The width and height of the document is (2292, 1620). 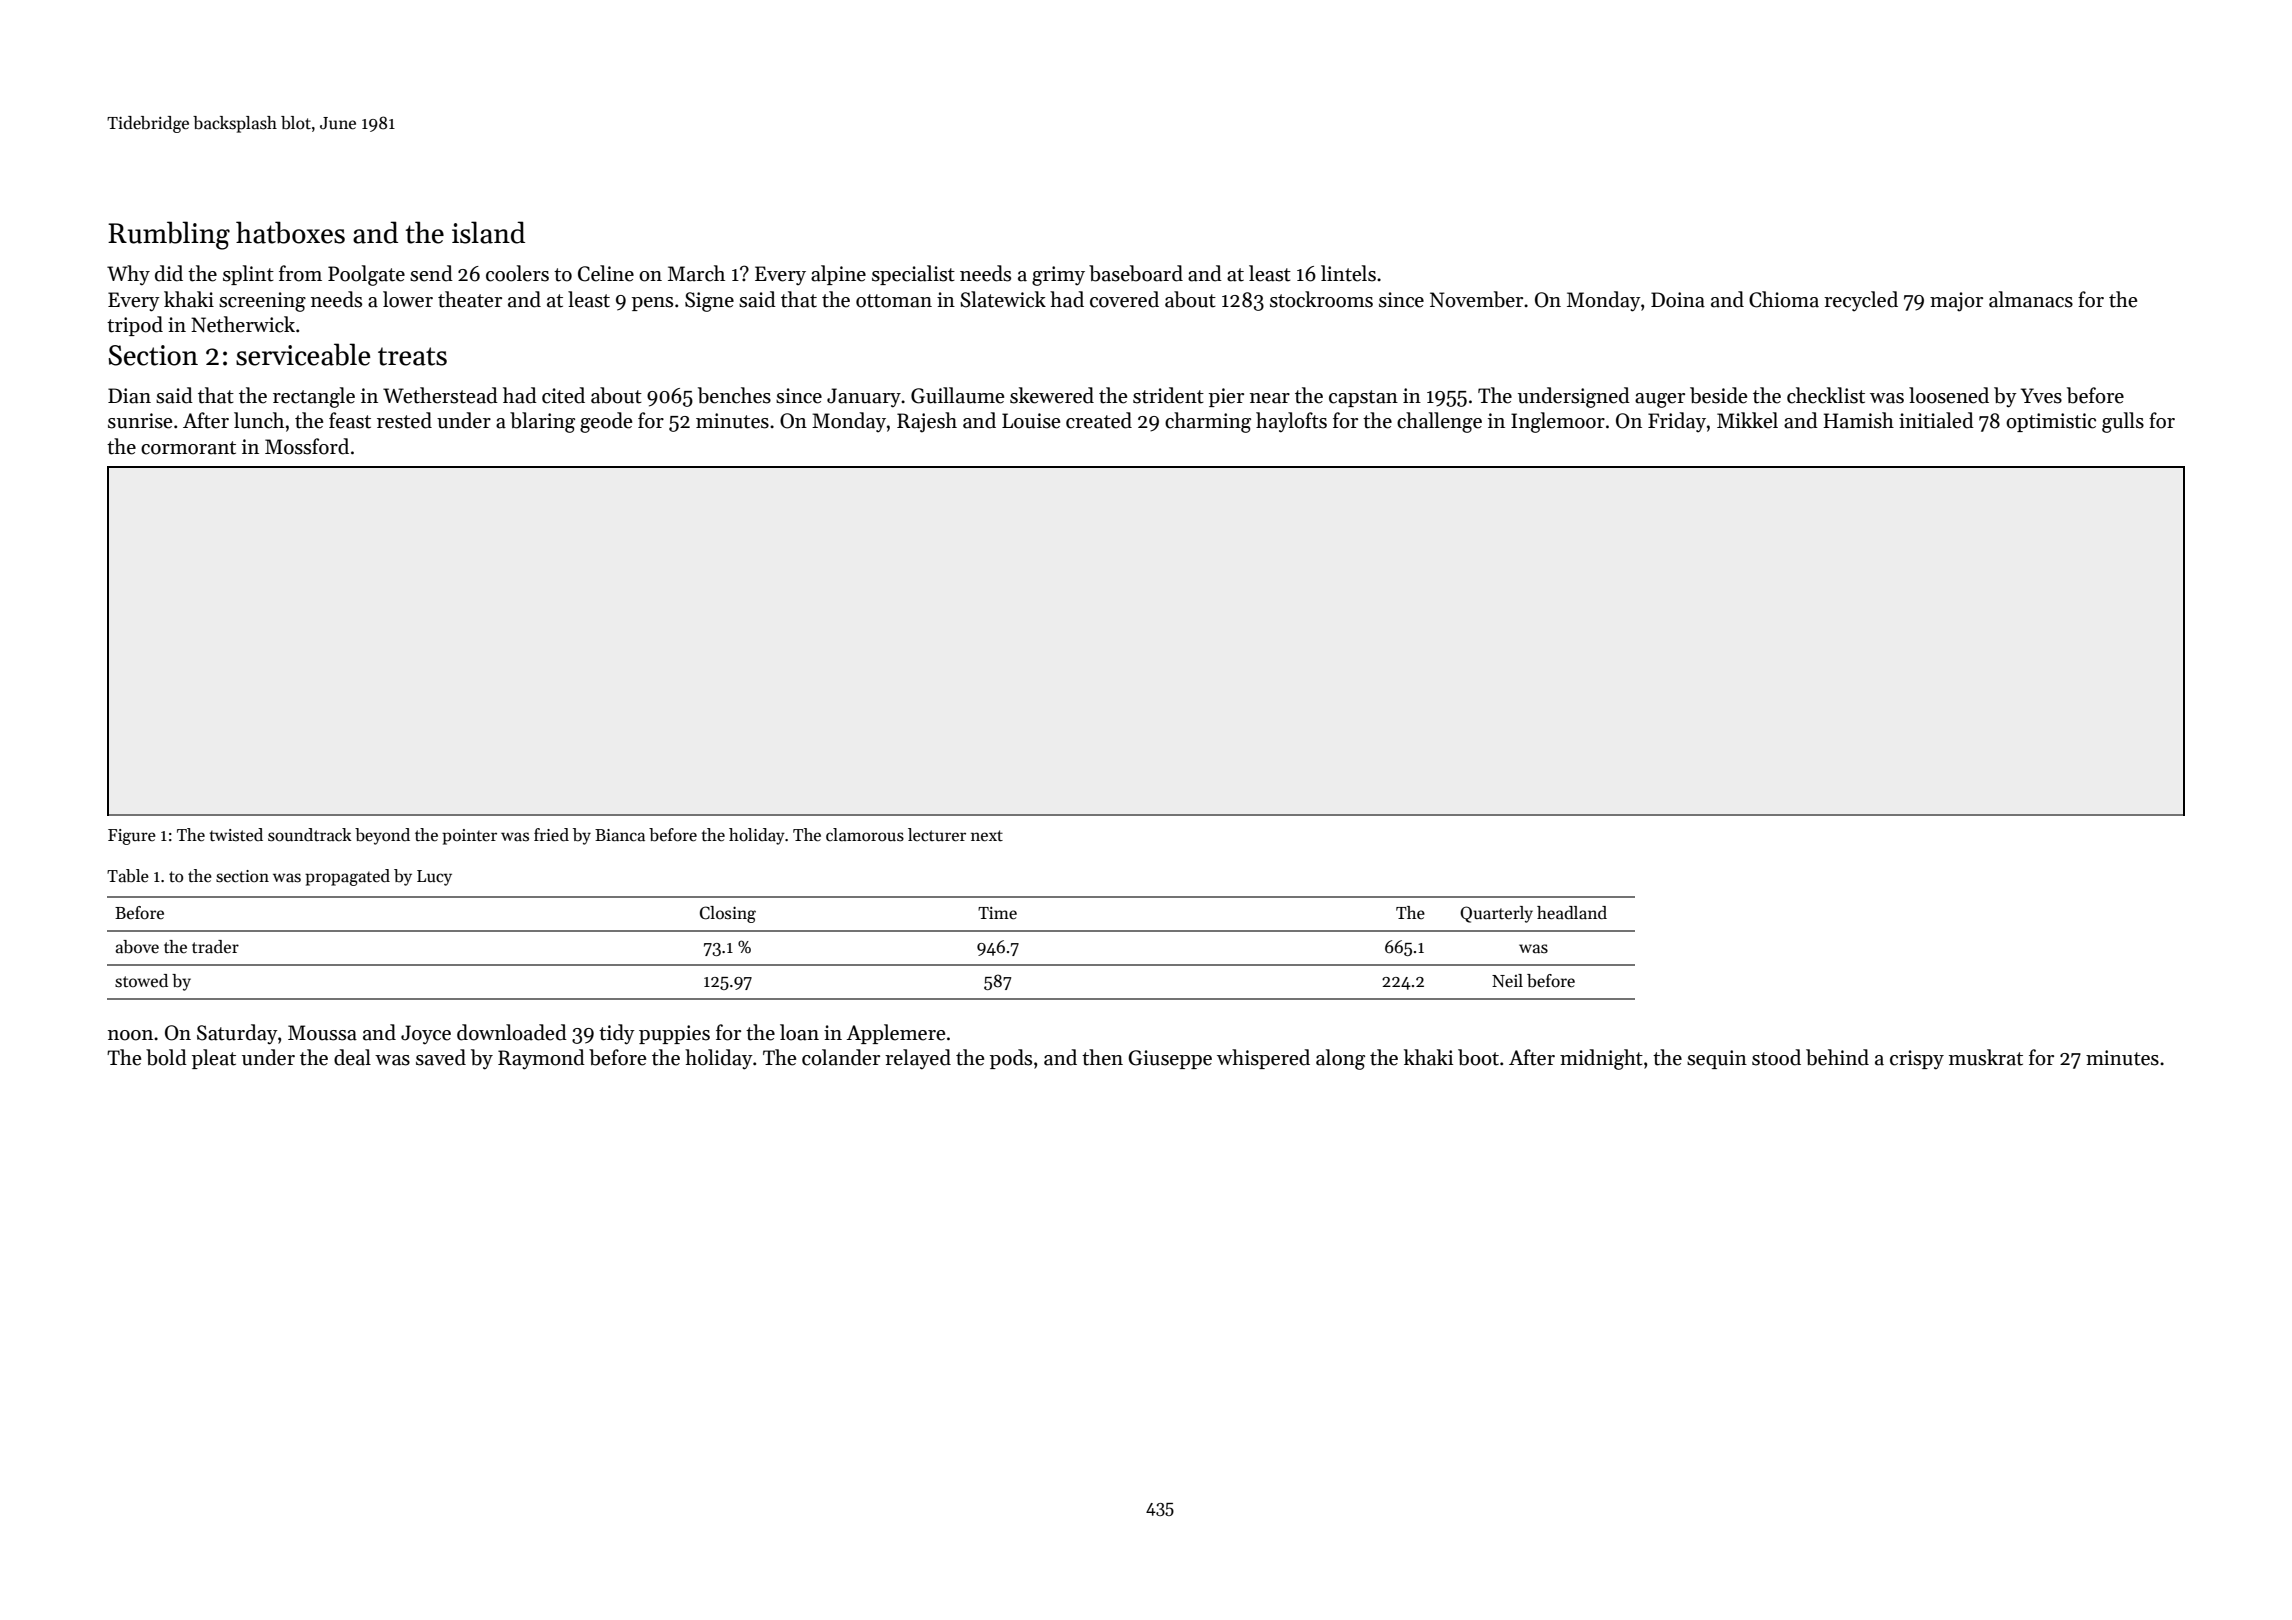 What do you see at coordinates (957, 395) in the document?
I see `Guillaume` at bounding box center [957, 395].
